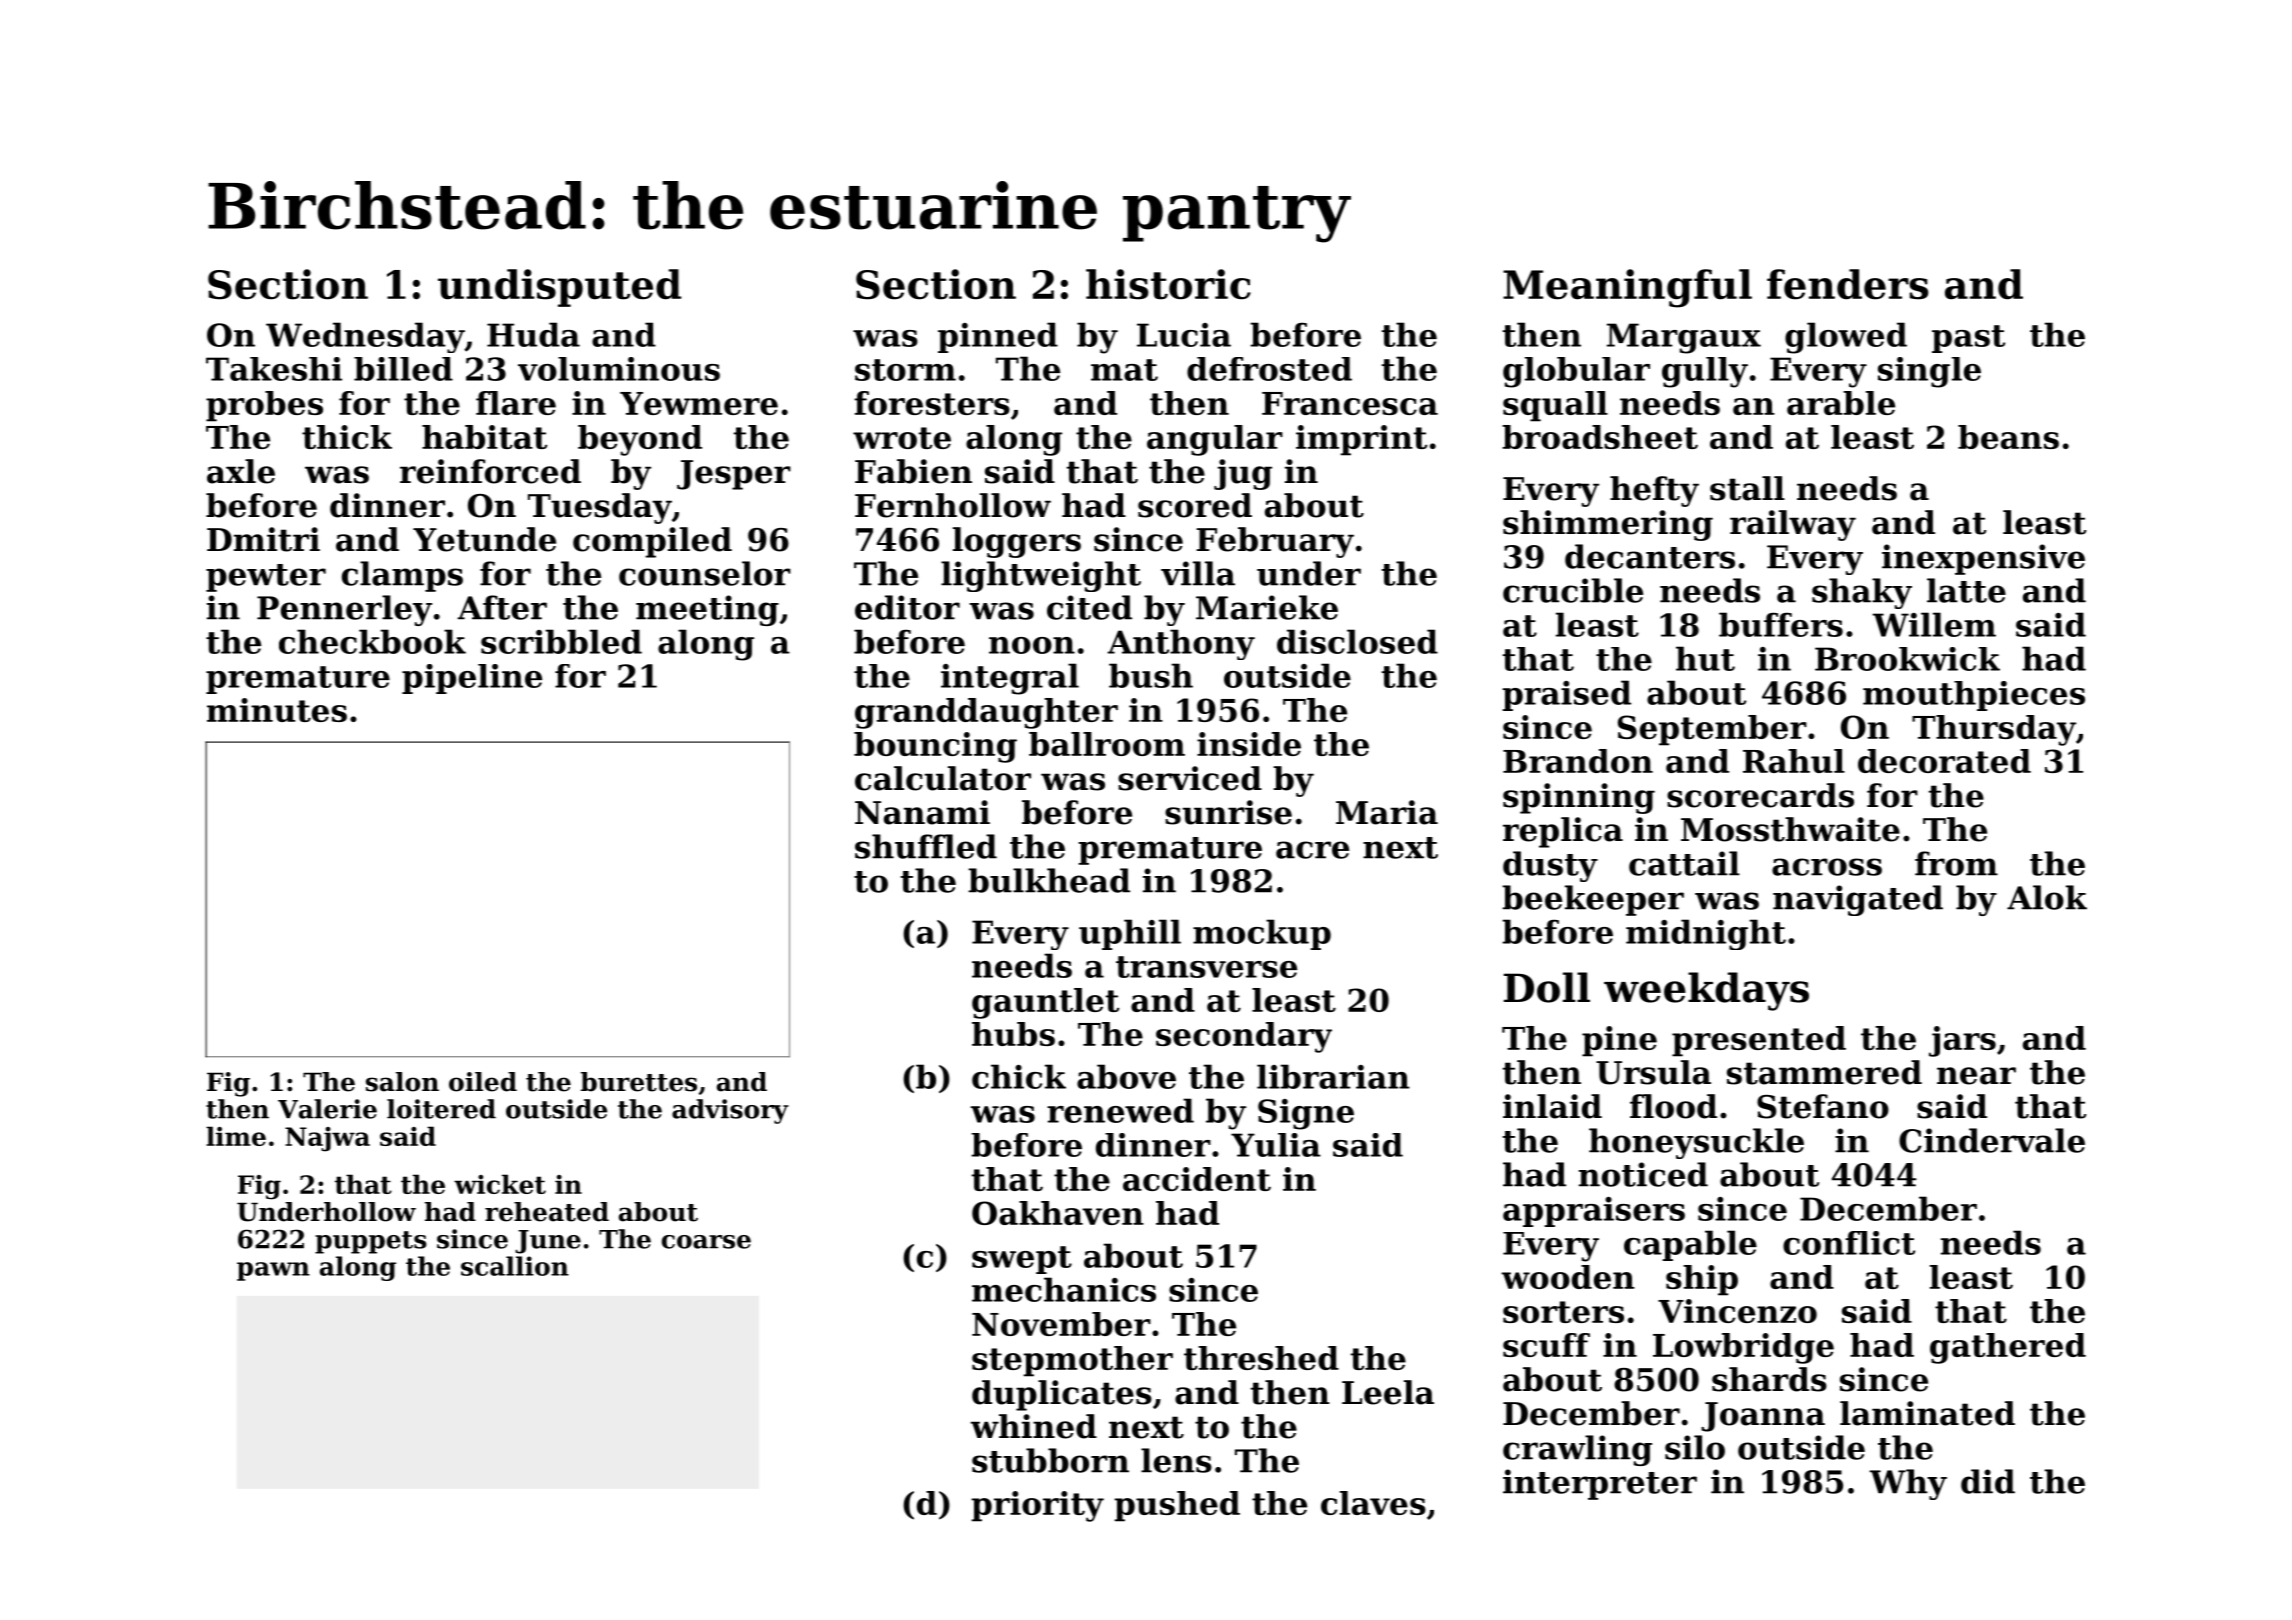  Describe the element at coordinates (1168, 284) in the document. I see `historic` at that location.
